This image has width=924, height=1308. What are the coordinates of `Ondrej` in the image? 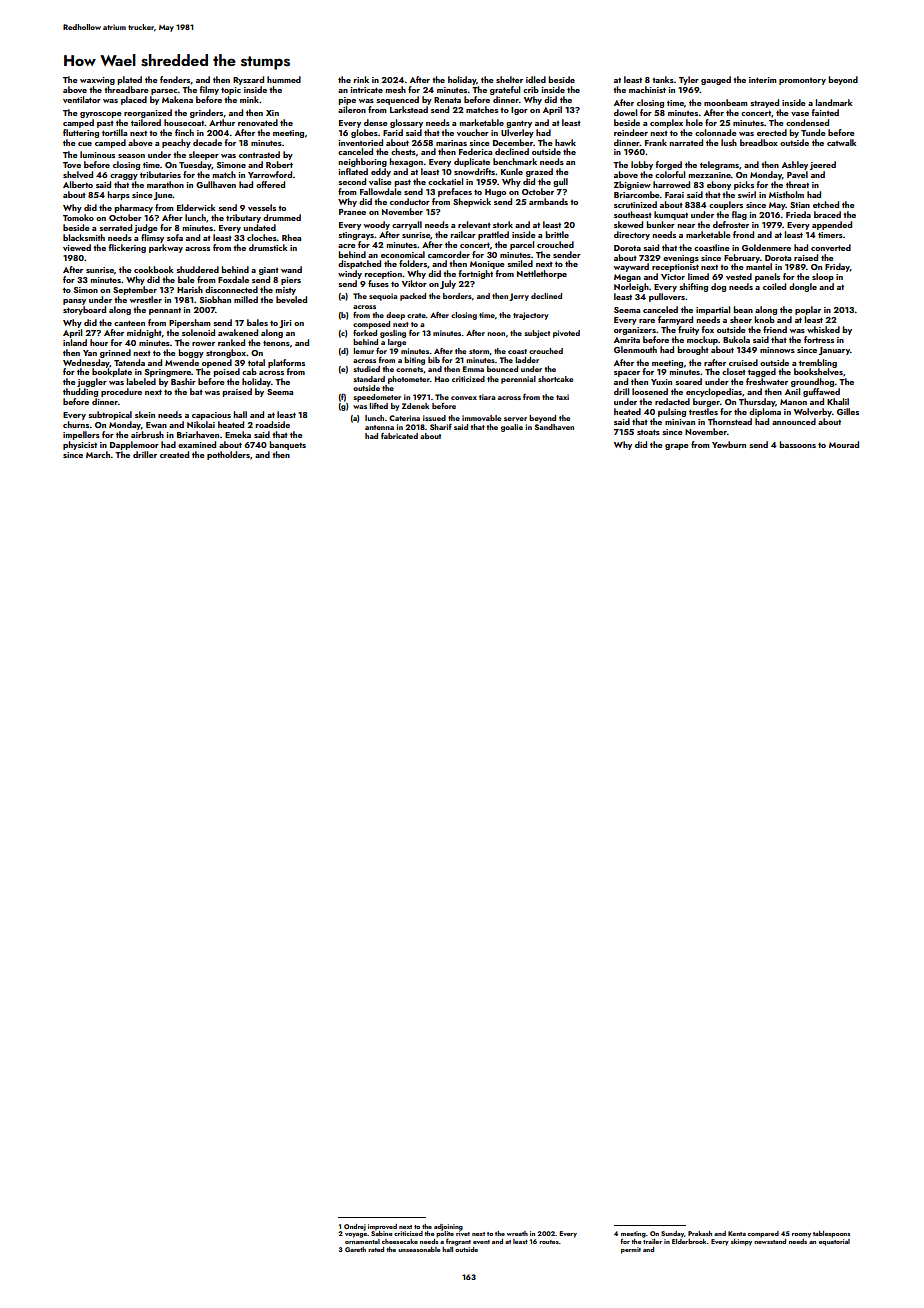 It's located at (355, 1227).
